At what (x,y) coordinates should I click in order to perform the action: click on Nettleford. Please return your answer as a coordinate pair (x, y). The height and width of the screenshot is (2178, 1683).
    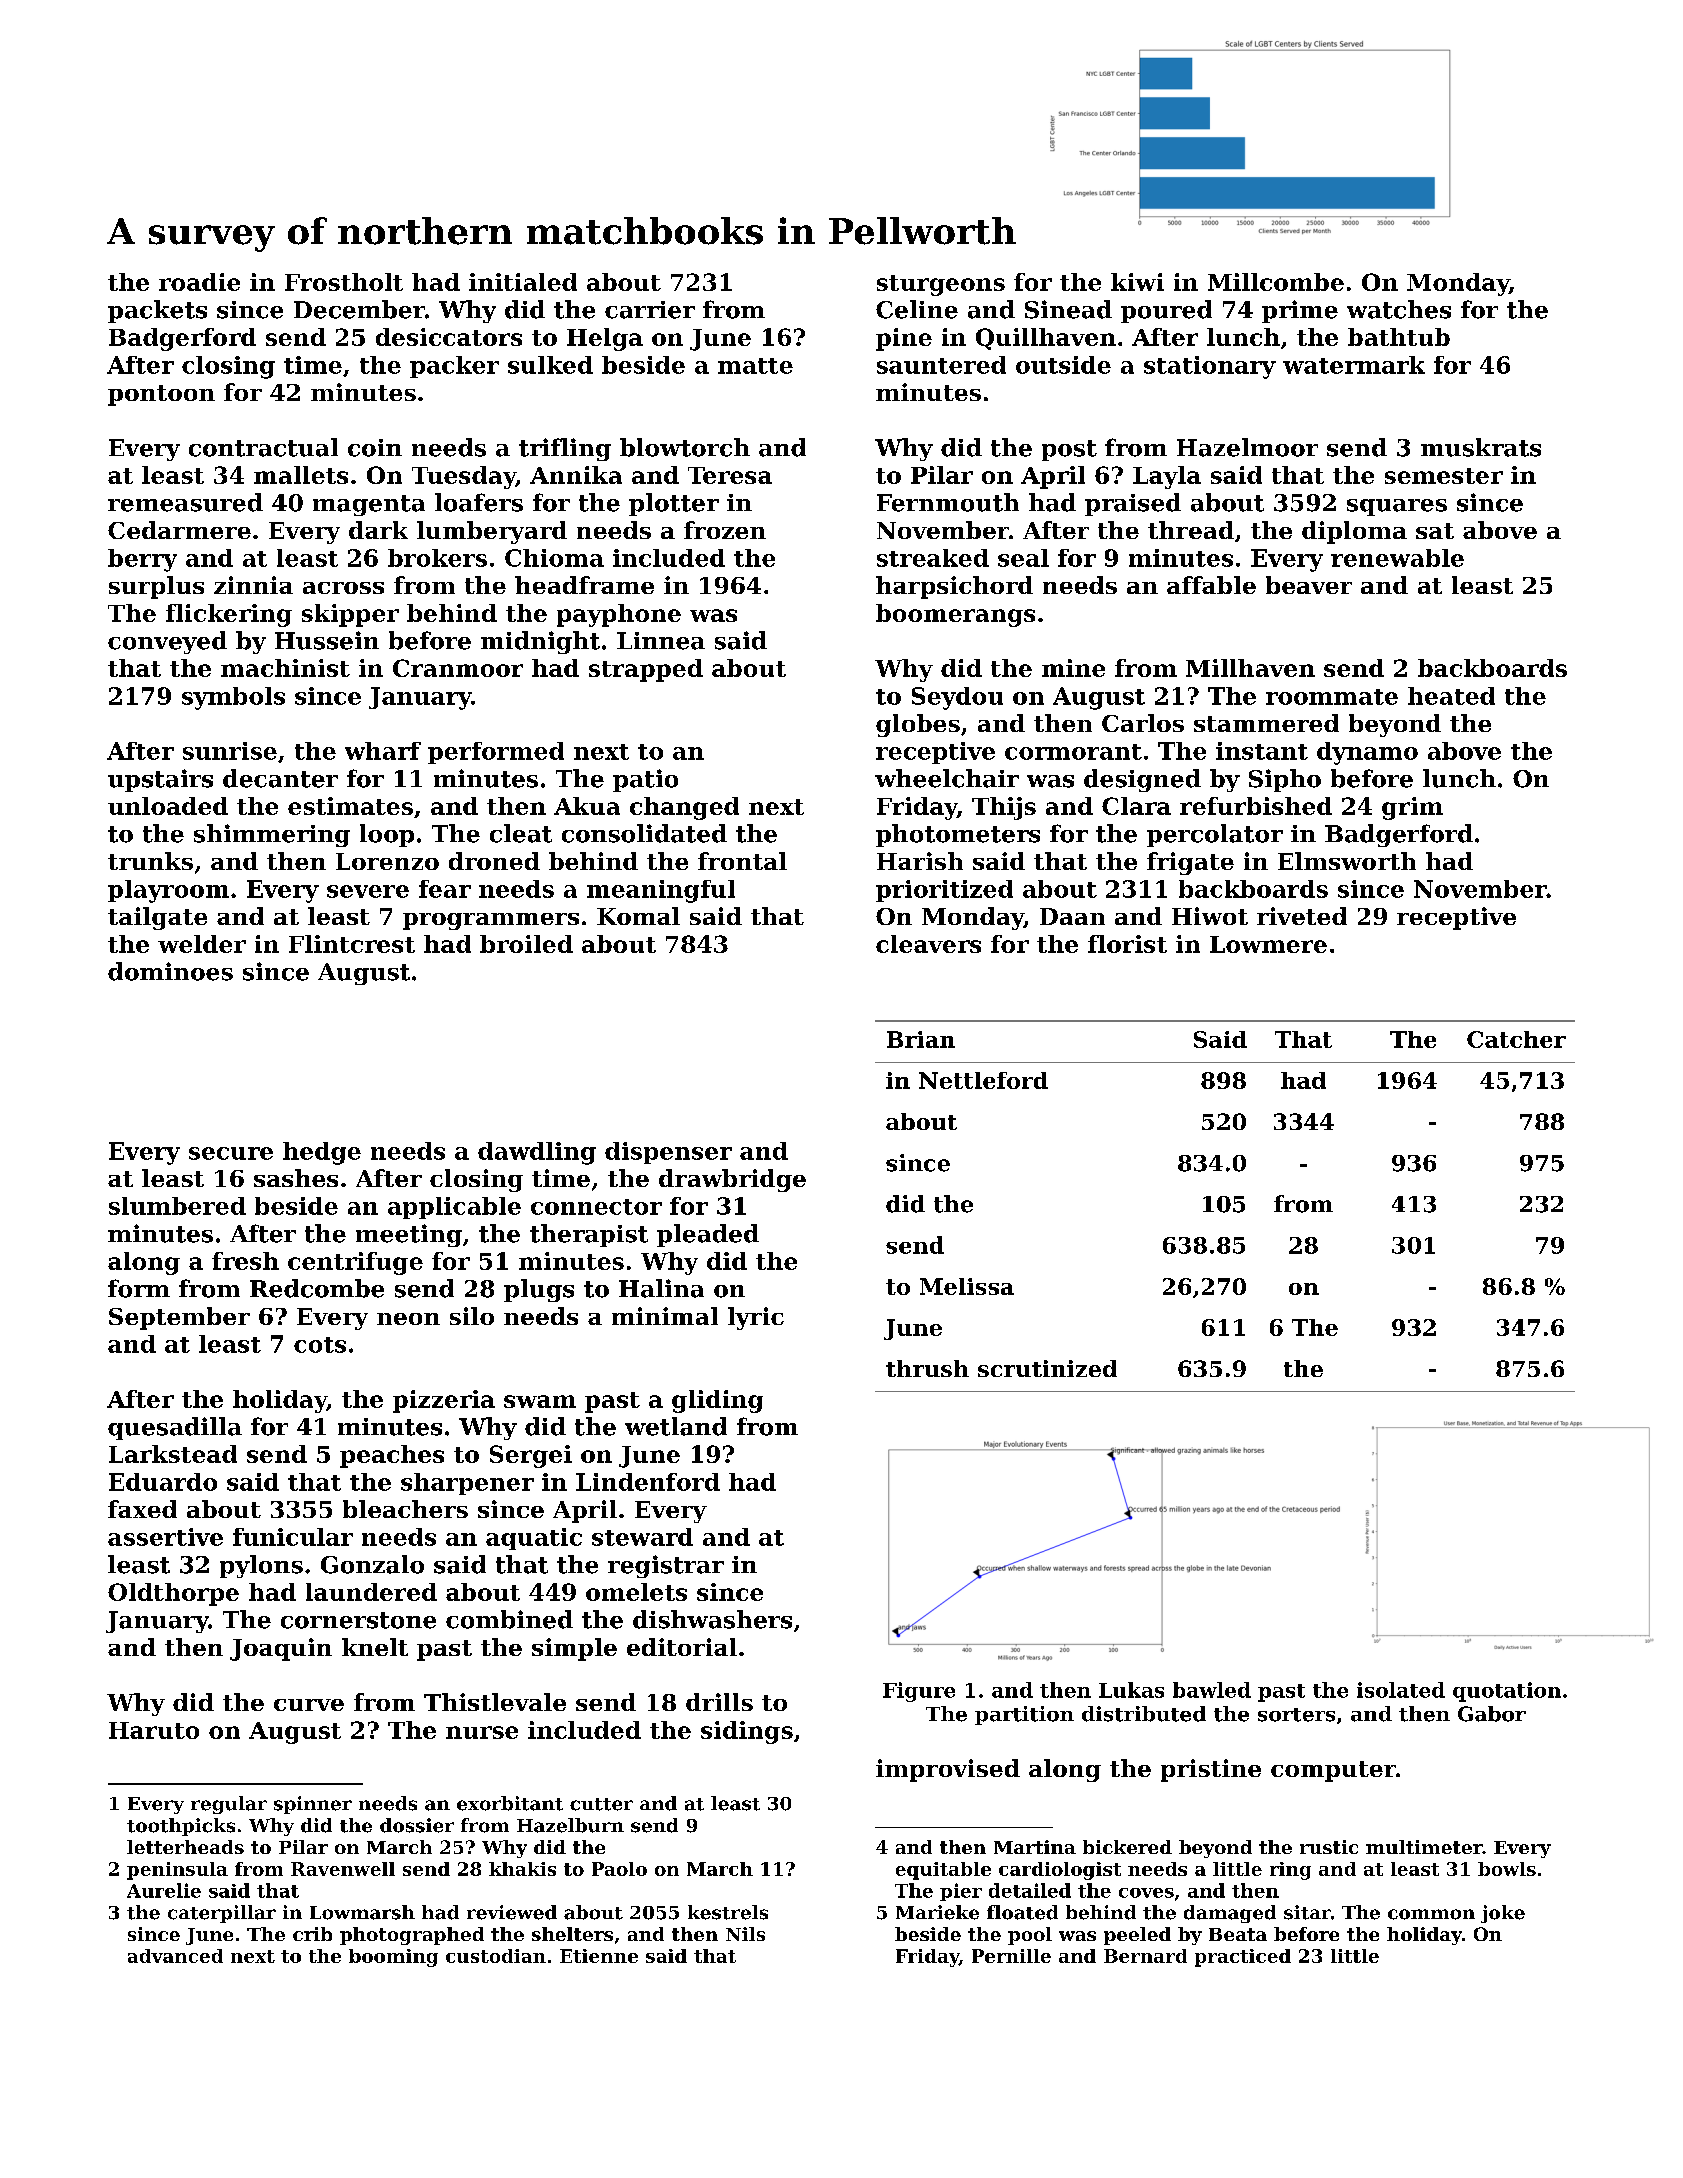
    Looking at the image, I should click on (983, 1080).
